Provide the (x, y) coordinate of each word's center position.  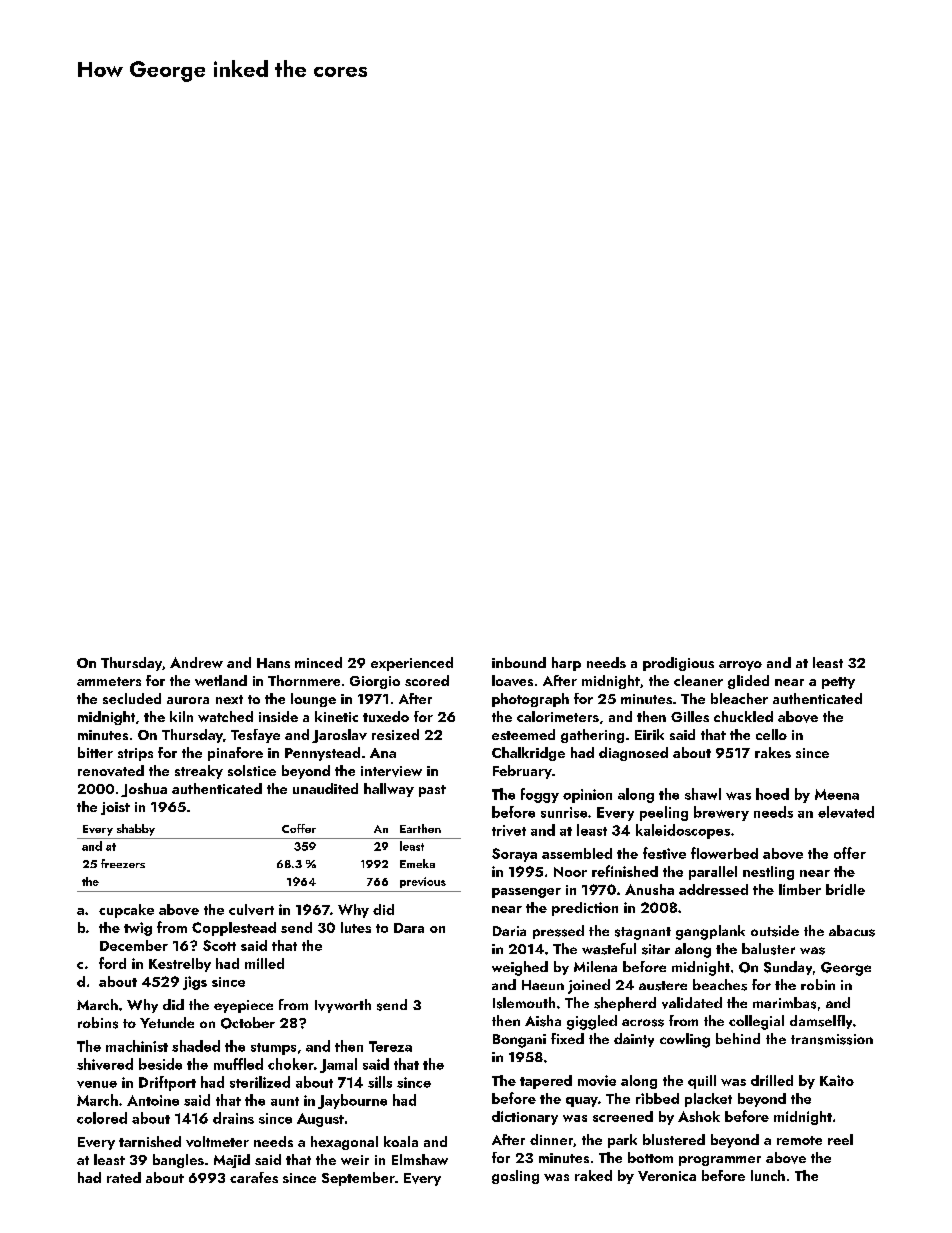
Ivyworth (343, 1006)
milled (264, 963)
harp (566, 664)
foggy (540, 795)
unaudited (325, 788)
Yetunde (167, 1022)
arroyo (740, 666)
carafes (254, 1177)
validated (692, 1003)
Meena (837, 794)
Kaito (837, 1080)
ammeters (109, 681)
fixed (567, 1038)
